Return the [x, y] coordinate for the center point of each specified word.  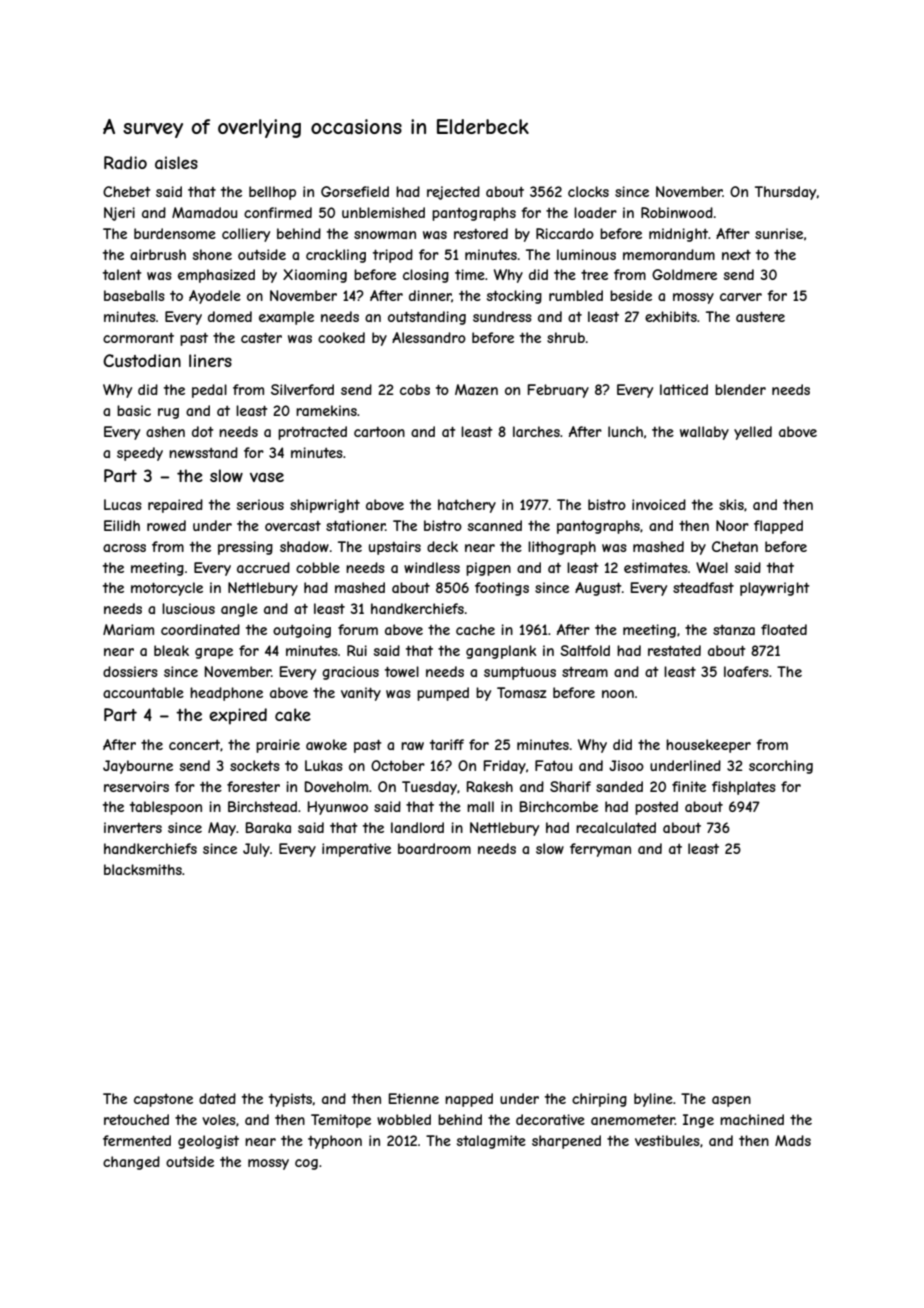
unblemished [383, 212]
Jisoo [626, 765]
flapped [778, 527]
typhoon [335, 1142]
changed [131, 1163]
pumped [443, 694]
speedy [140, 454]
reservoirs [136, 786]
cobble [318, 567]
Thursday [785, 193]
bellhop [272, 193]
